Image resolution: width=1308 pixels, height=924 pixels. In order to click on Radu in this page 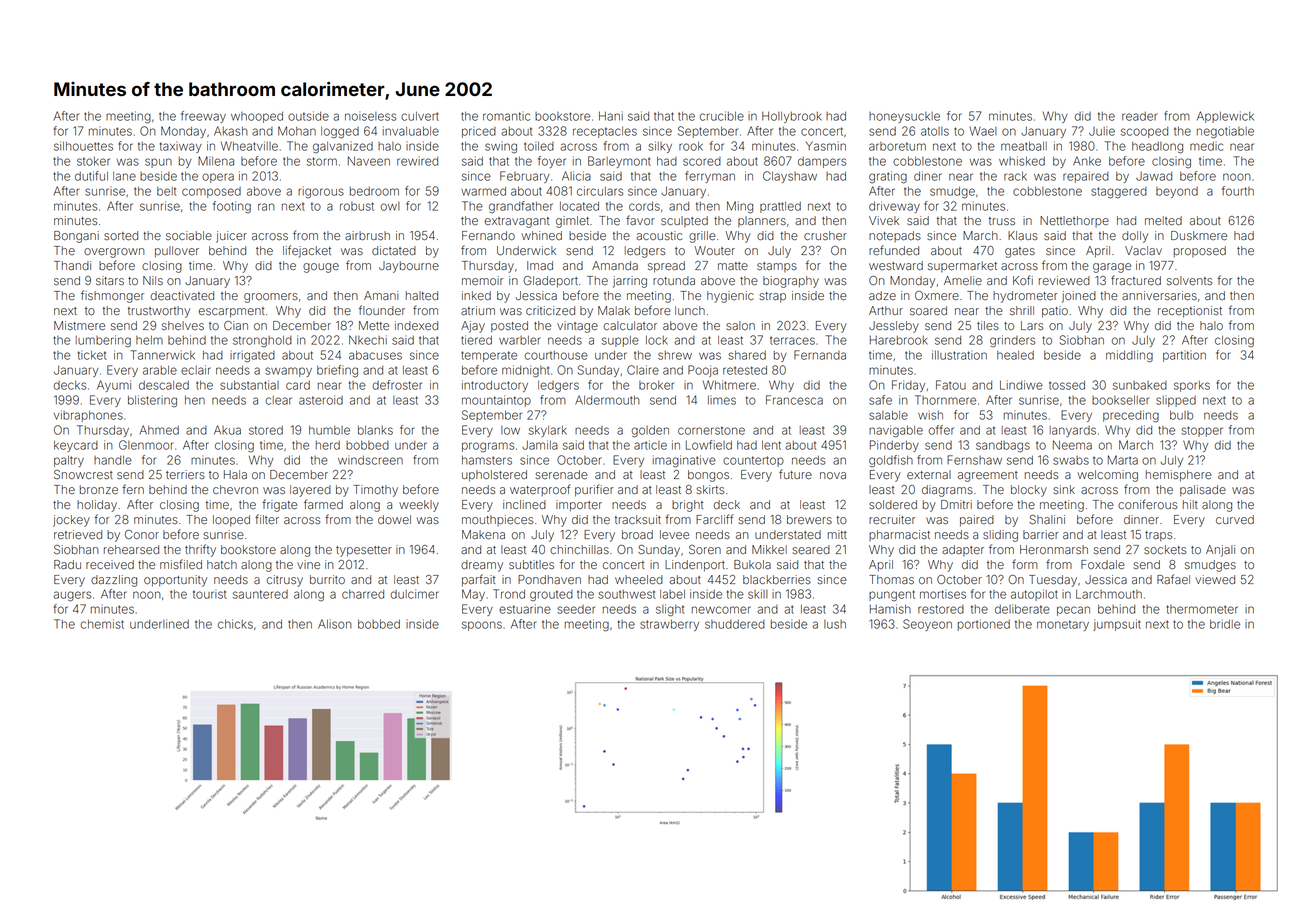, I will do `click(67, 564)`.
